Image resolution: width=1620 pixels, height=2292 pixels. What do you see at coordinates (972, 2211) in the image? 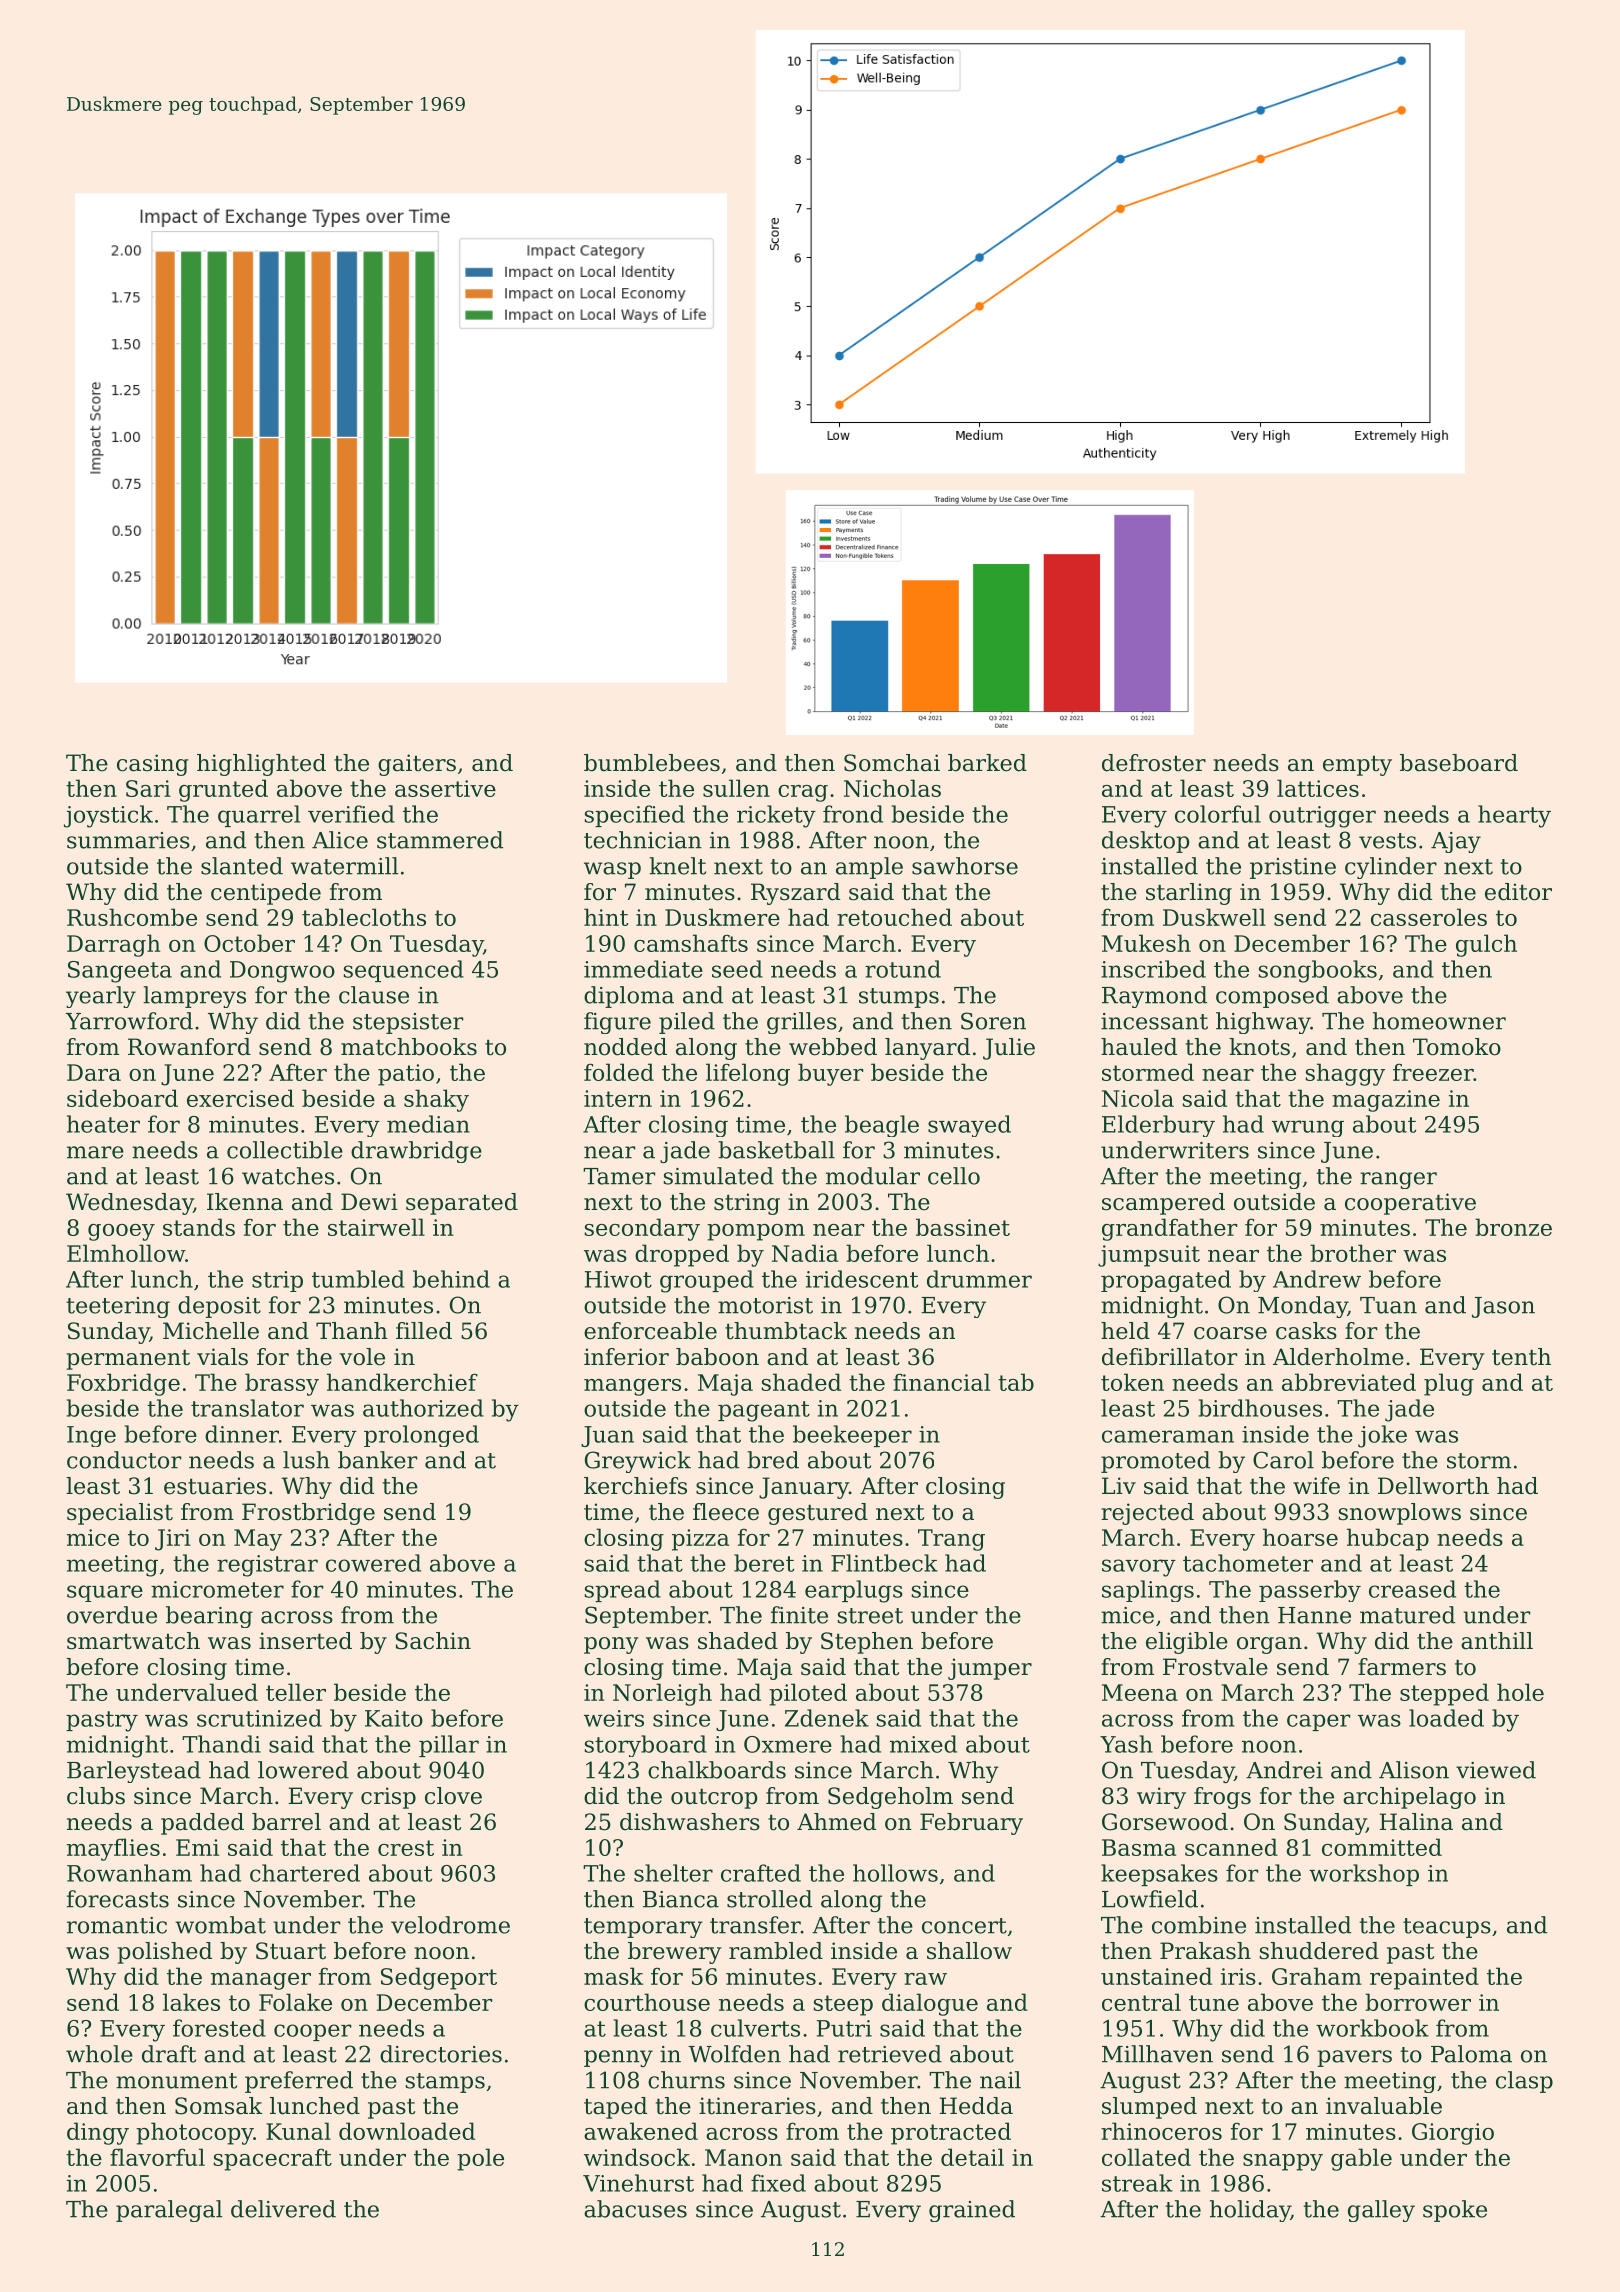
I see `grained` at bounding box center [972, 2211].
